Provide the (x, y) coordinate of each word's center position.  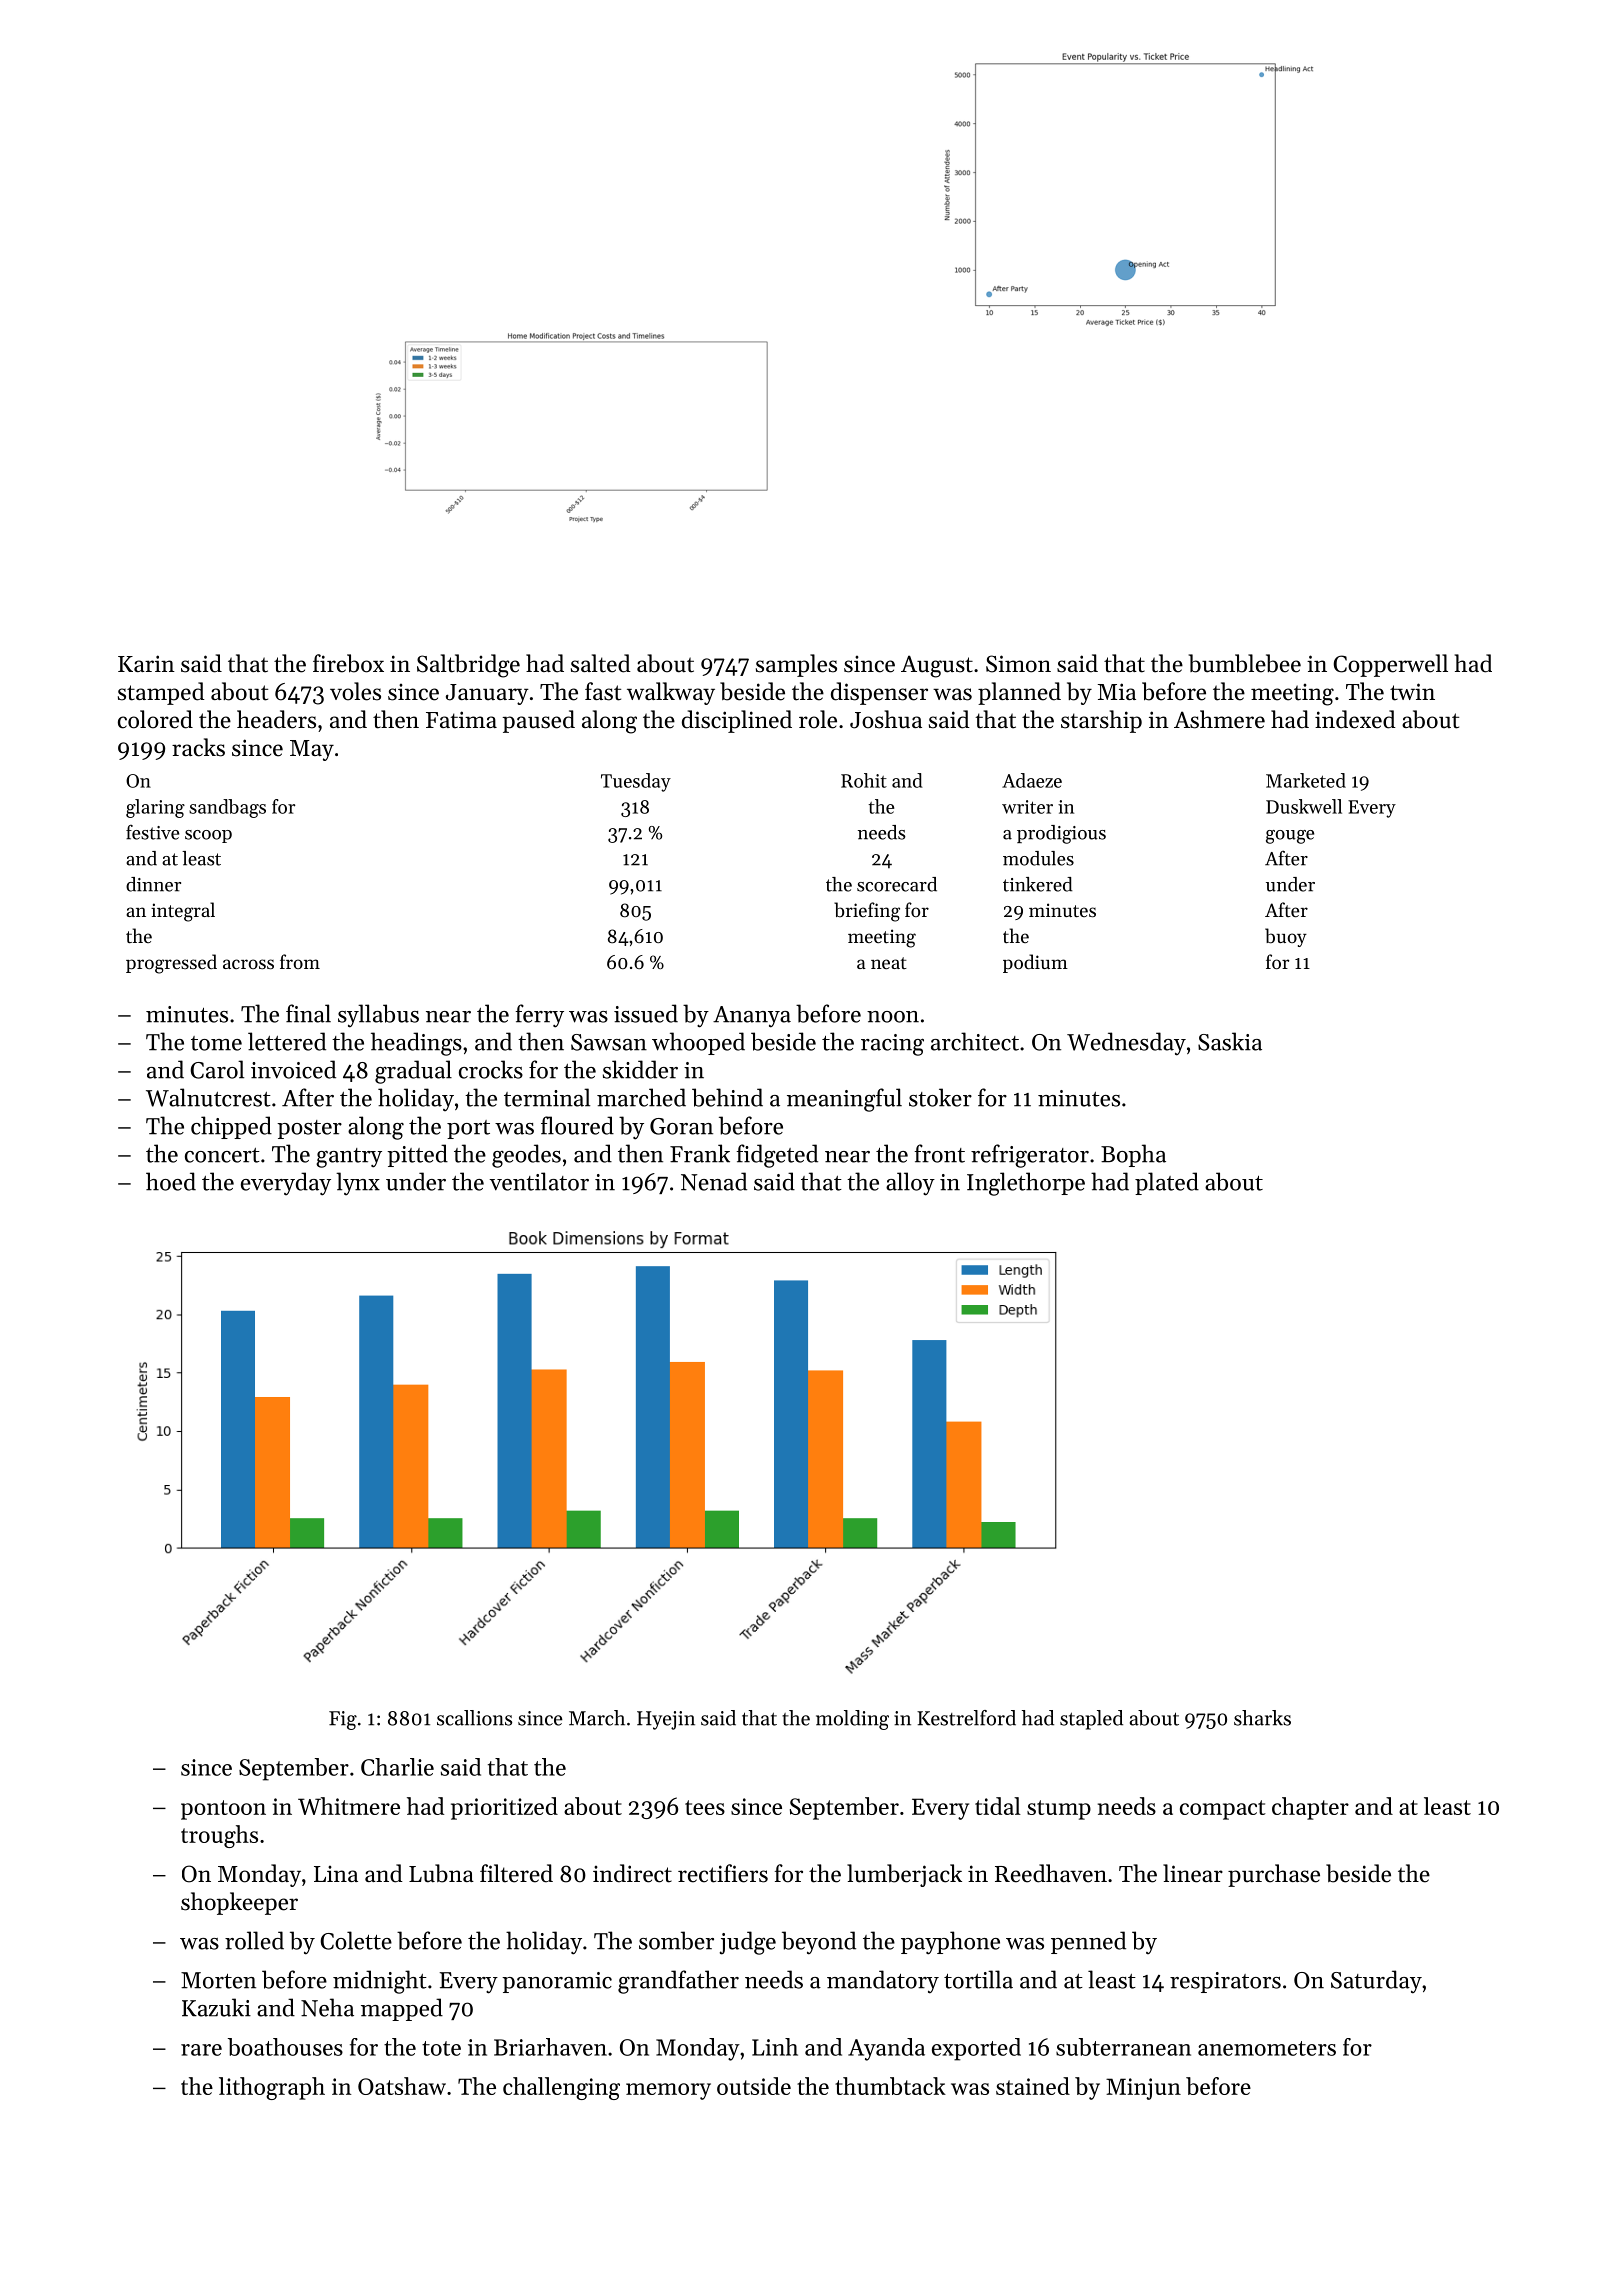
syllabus (378, 1016)
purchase (1274, 1875)
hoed (171, 1181)
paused (538, 721)
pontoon (223, 1810)
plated (1167, 1183)
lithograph (272, 2088)
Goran (681, 1126)
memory (668, 2091)
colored (155, 719)
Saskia (1230, 1041)
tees (705, 1807)
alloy (910, 1184)
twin (1412, 692)
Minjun (1143, 2089)
